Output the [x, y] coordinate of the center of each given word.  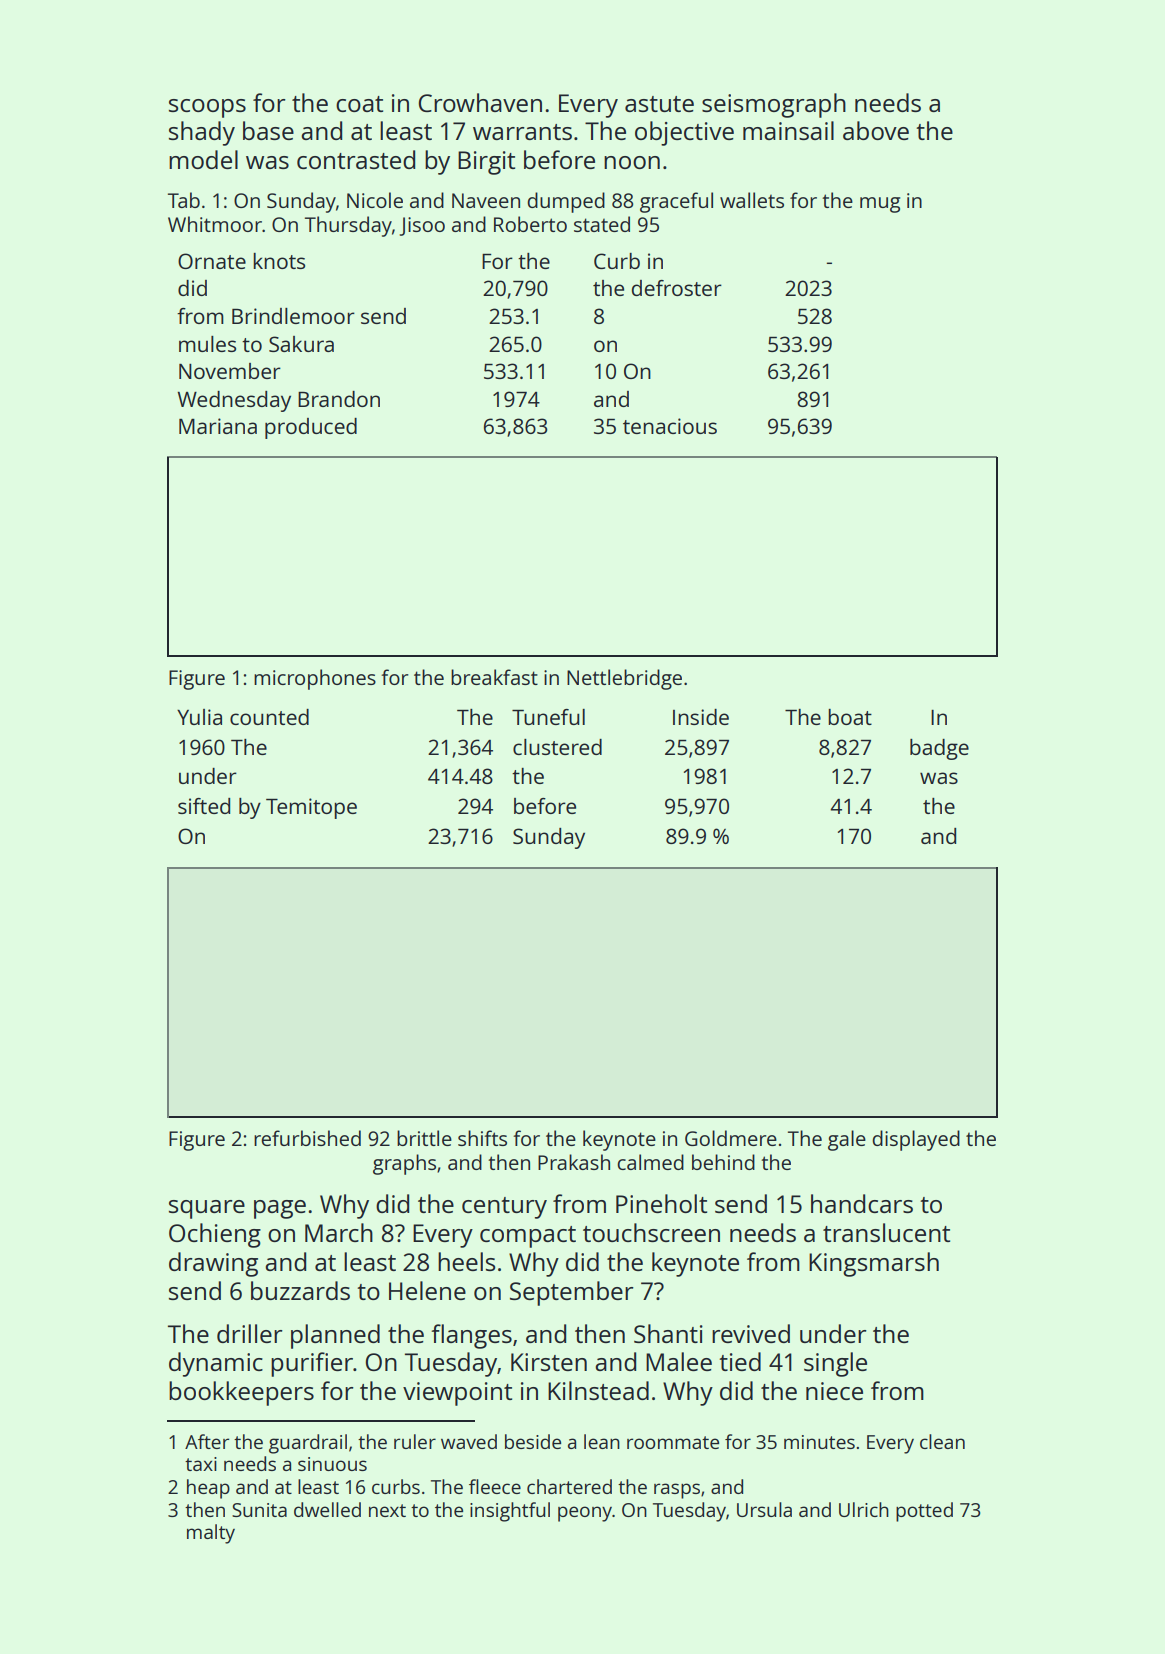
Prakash [574, 1162]
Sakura [301, 344]
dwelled [327, 1509]
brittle [424, 1138]
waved [469, 1441]
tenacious [670, 426]
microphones [315, 679]
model [203, 159]
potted [924, 1512]
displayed [916, 1140]
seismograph [774, 105]
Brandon [339, 399]
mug [880, 205]
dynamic [216, 1364]
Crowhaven [480, 102]
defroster [677, 288]
